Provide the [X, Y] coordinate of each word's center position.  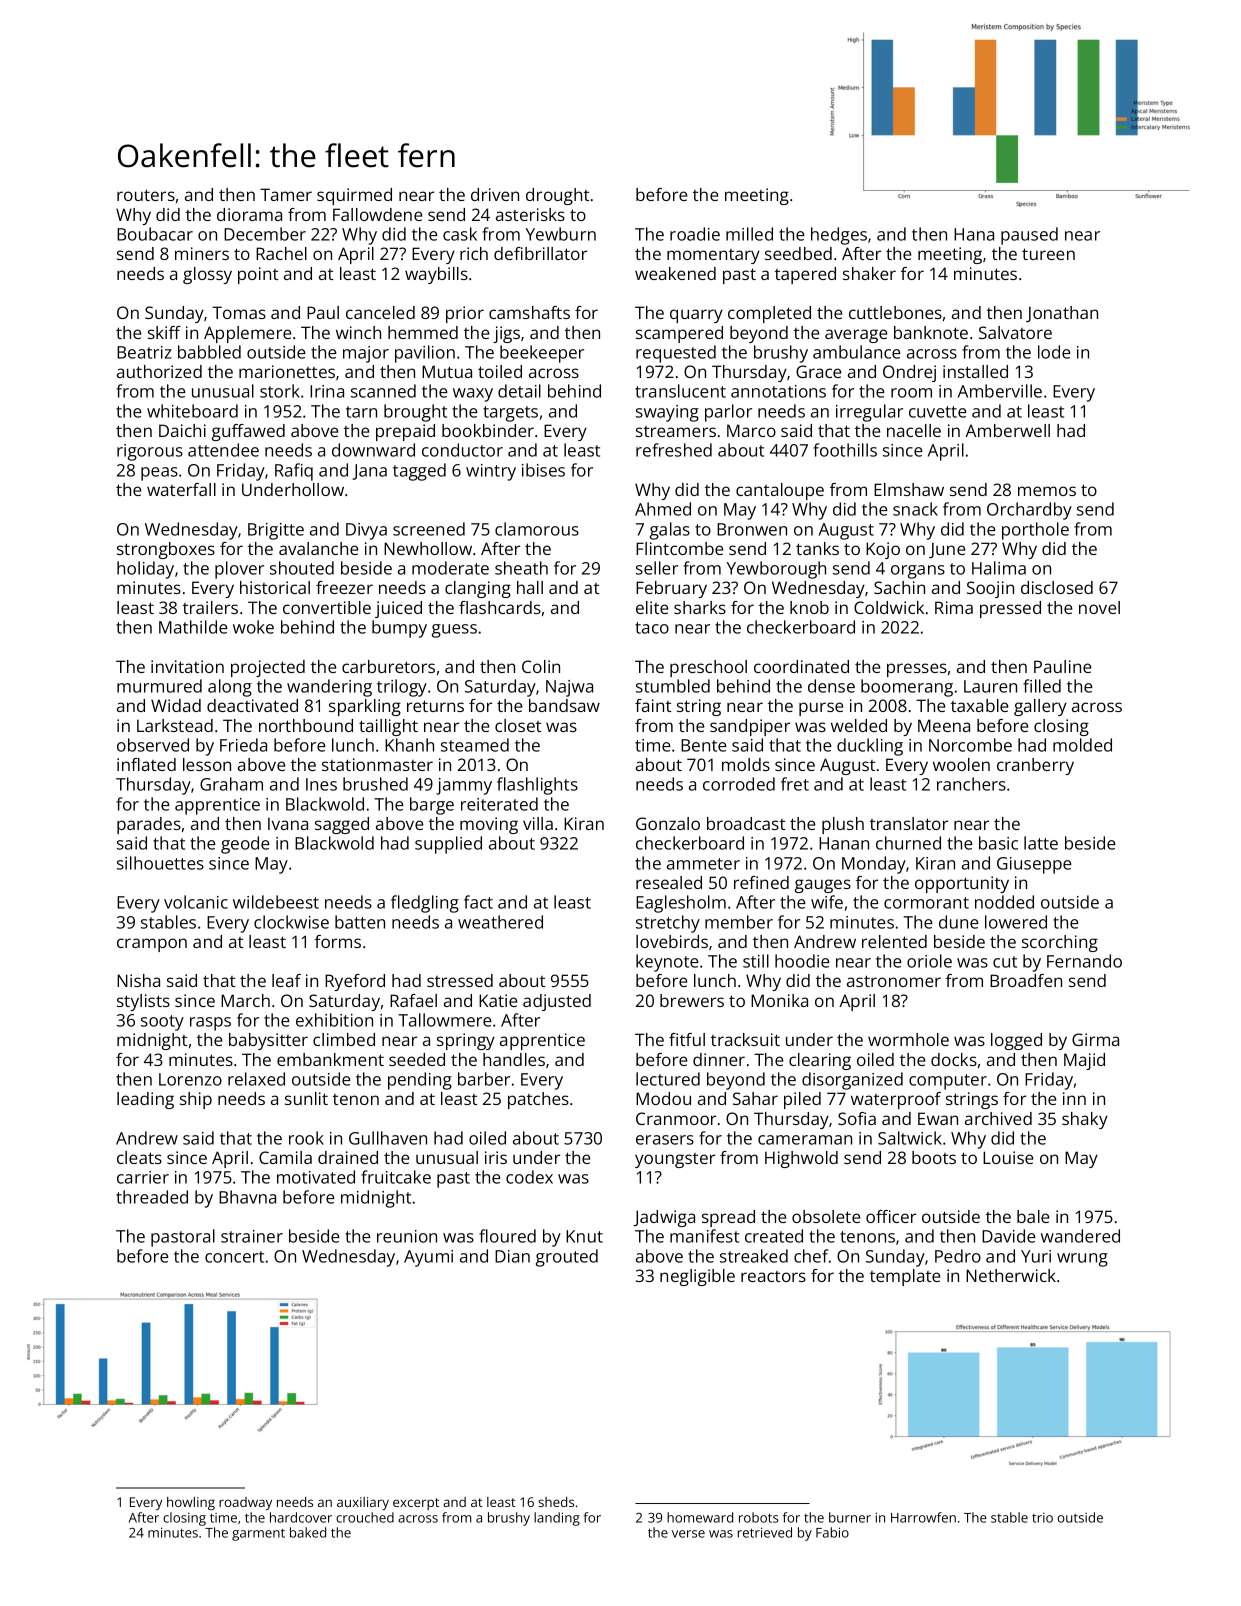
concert [234, 1257]
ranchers [971, 784]
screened [429, 529]
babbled [209, 352]
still [756, 961]
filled [1042, 686]
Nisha [138, 980]
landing [557, 1519]
